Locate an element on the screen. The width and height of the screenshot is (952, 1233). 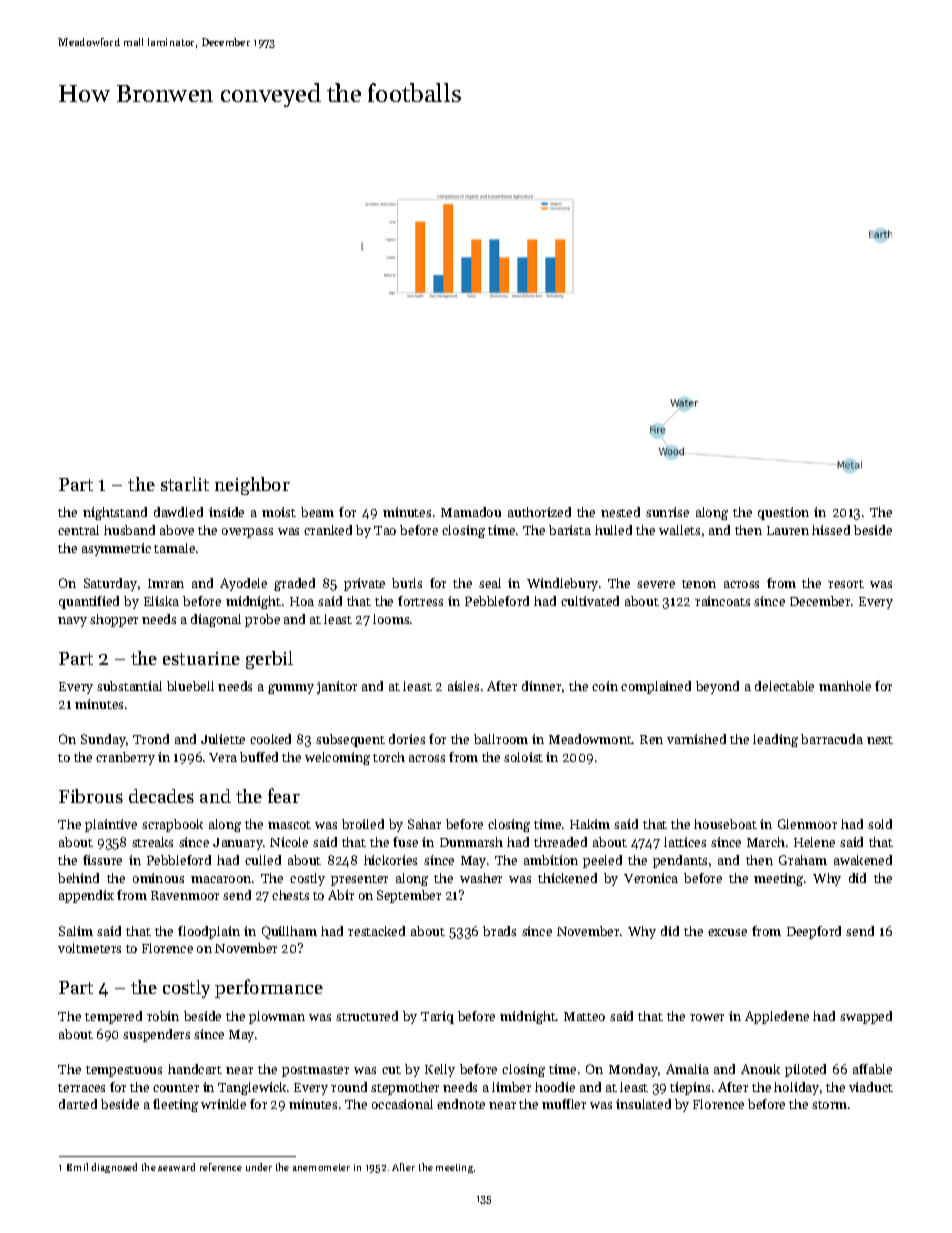
pendants is located at coordinates (680, 861).
